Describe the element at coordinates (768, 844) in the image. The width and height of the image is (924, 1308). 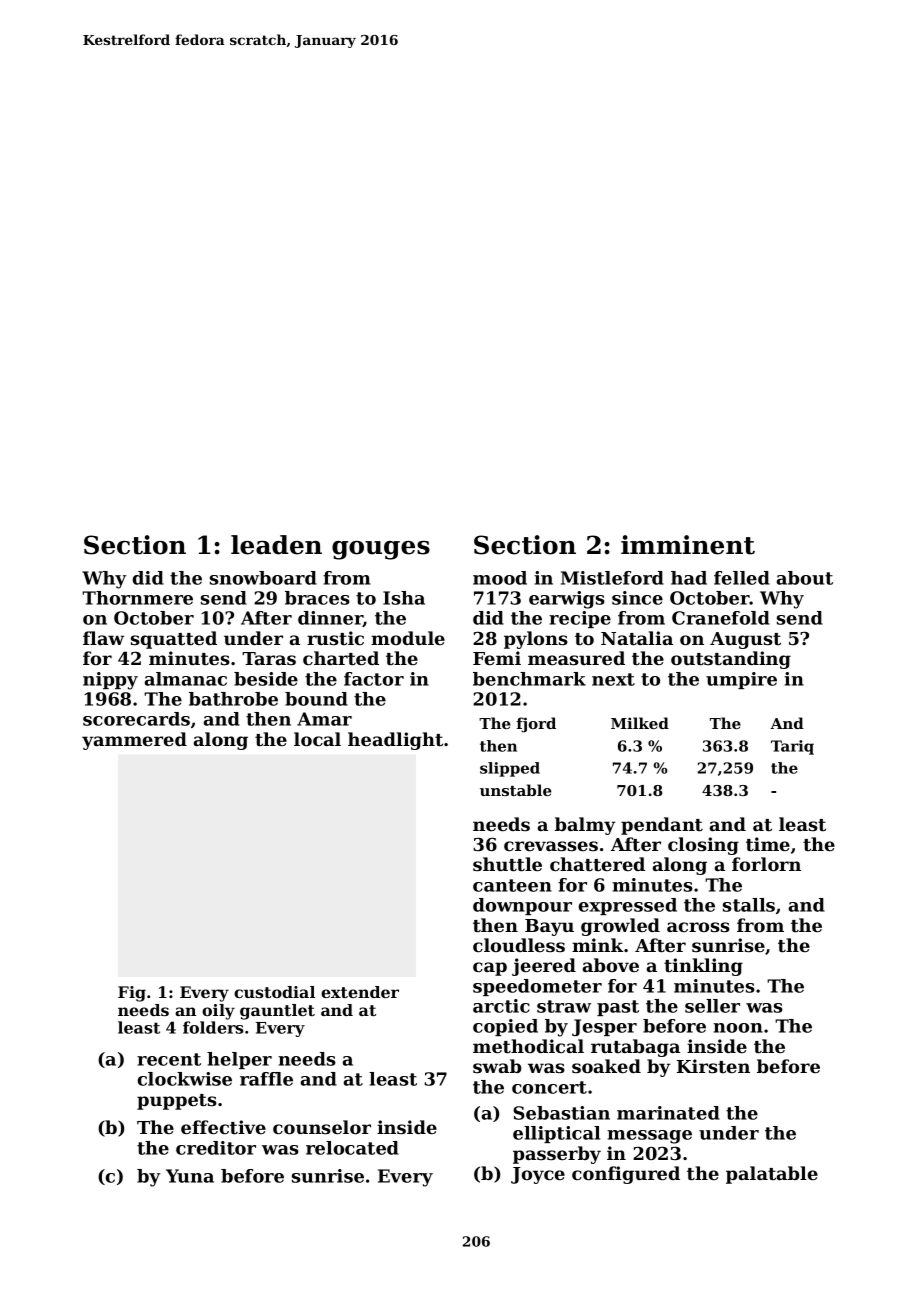
I see `time` at that location.
